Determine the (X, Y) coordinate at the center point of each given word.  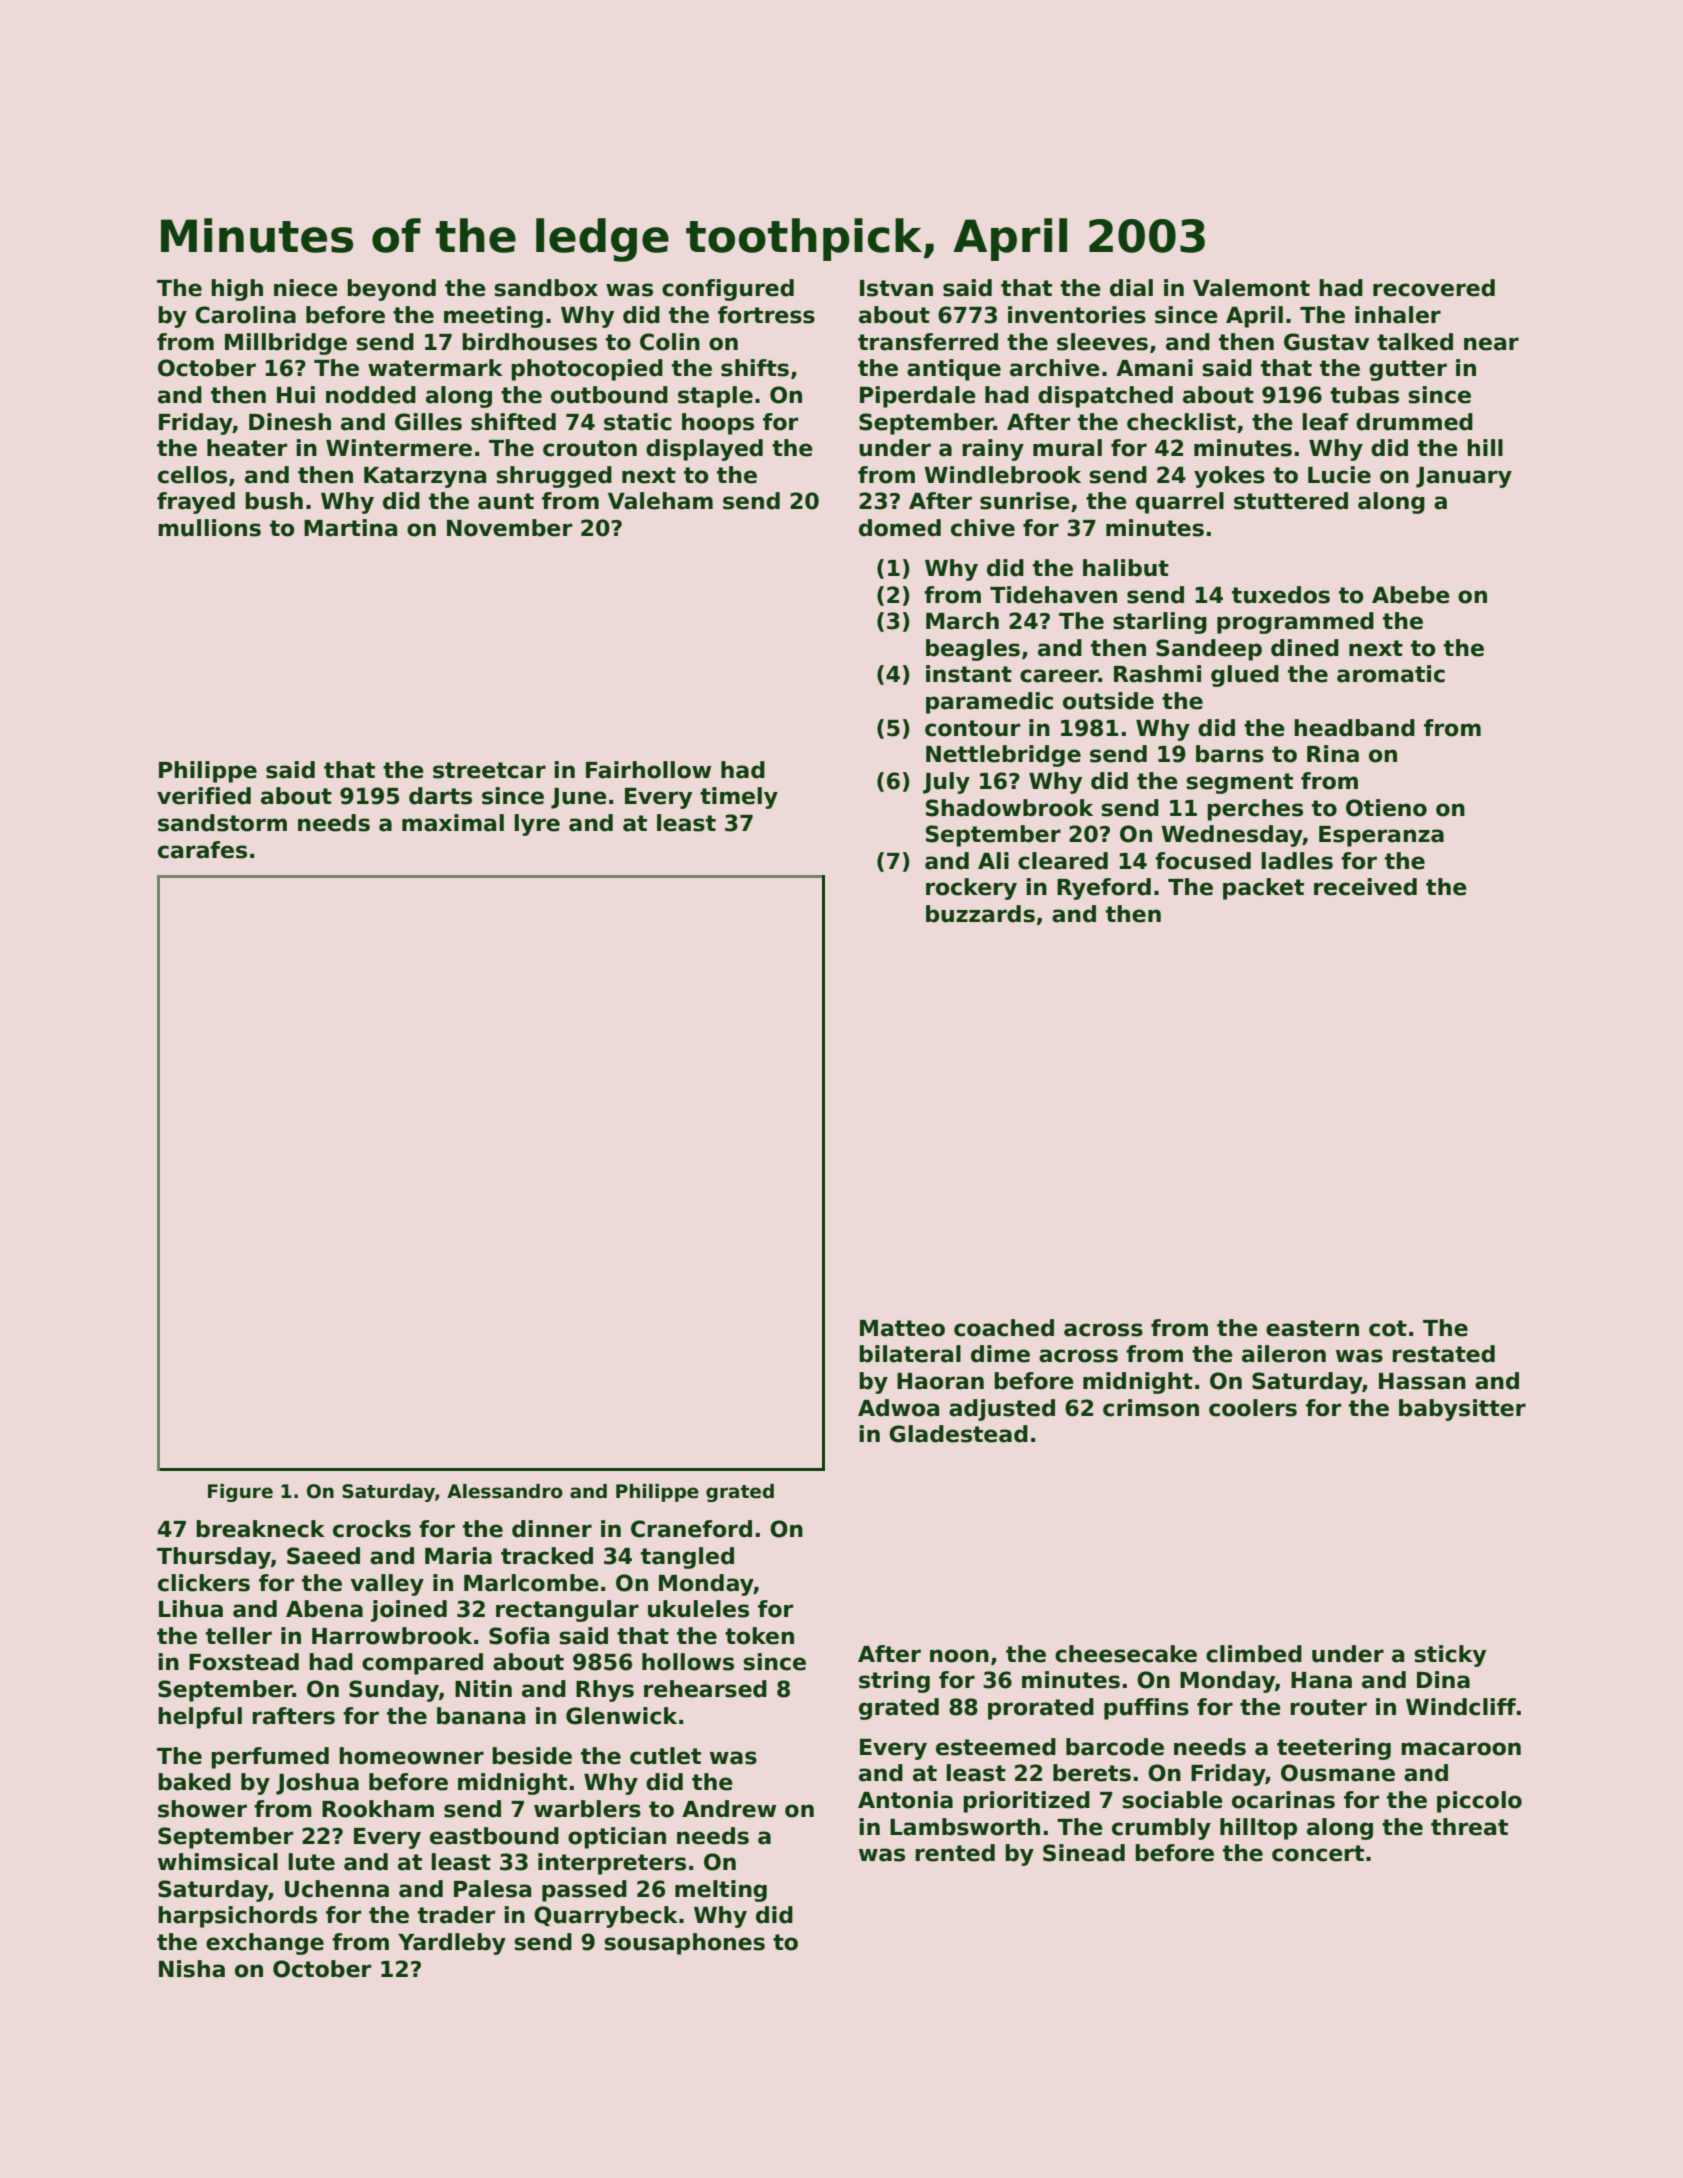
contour (972, 728)
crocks (372, 1529)
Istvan (896, 288)
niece (306, 288)
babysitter (1462, 1410)
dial (1131, 288)
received (1365, 887)
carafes (202, 850)
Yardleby (452, 1944)
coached (1004, 1328)
